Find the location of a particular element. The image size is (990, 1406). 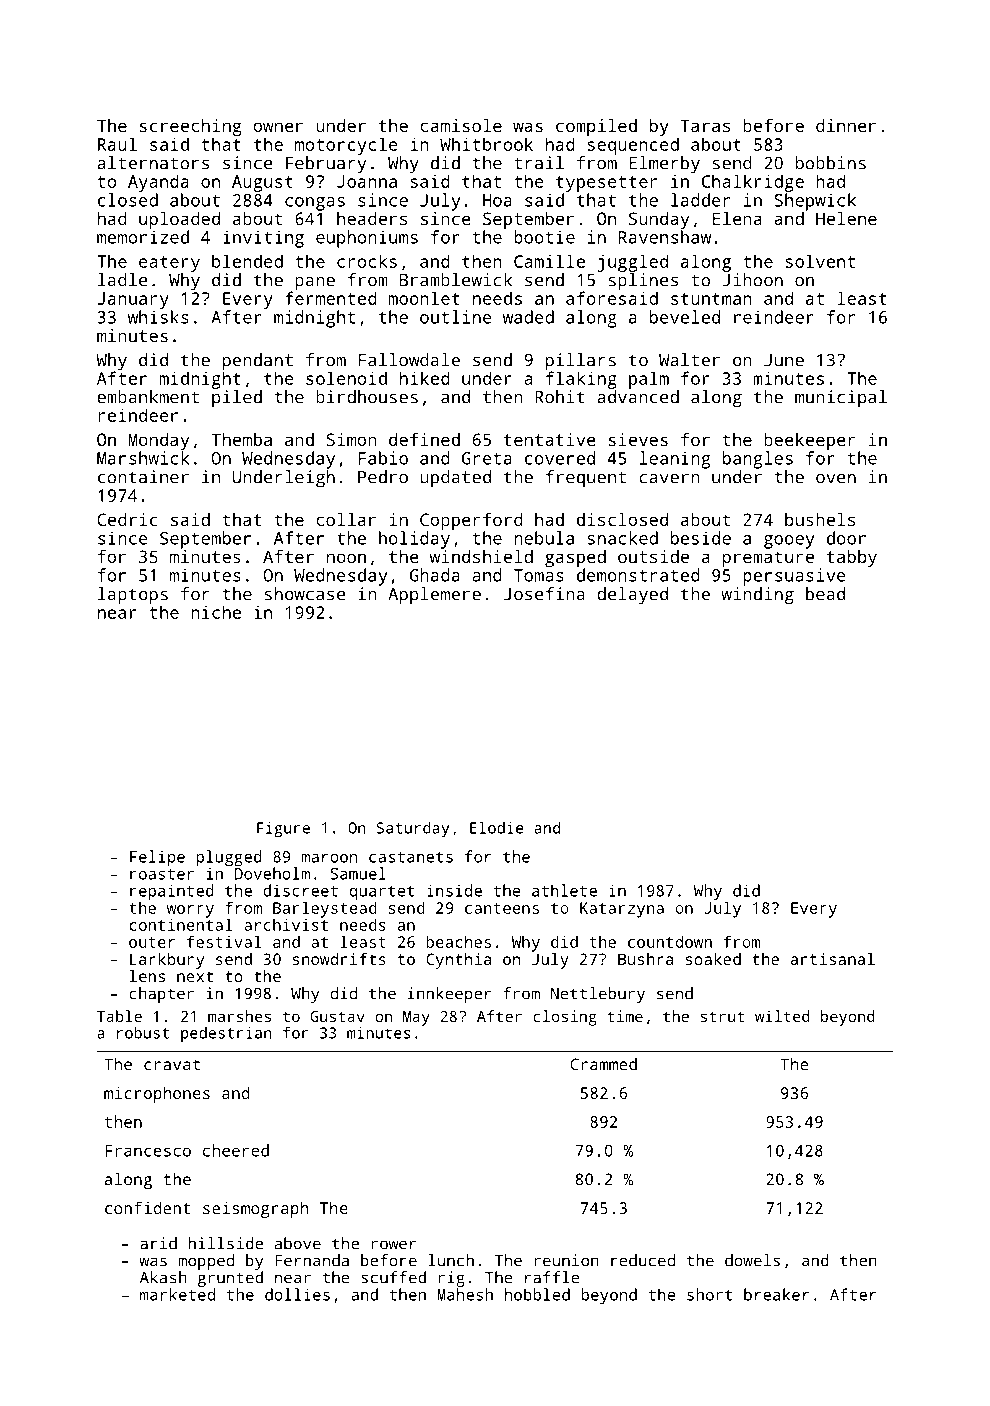

Jihoon is located at coordinates (752, 280).
